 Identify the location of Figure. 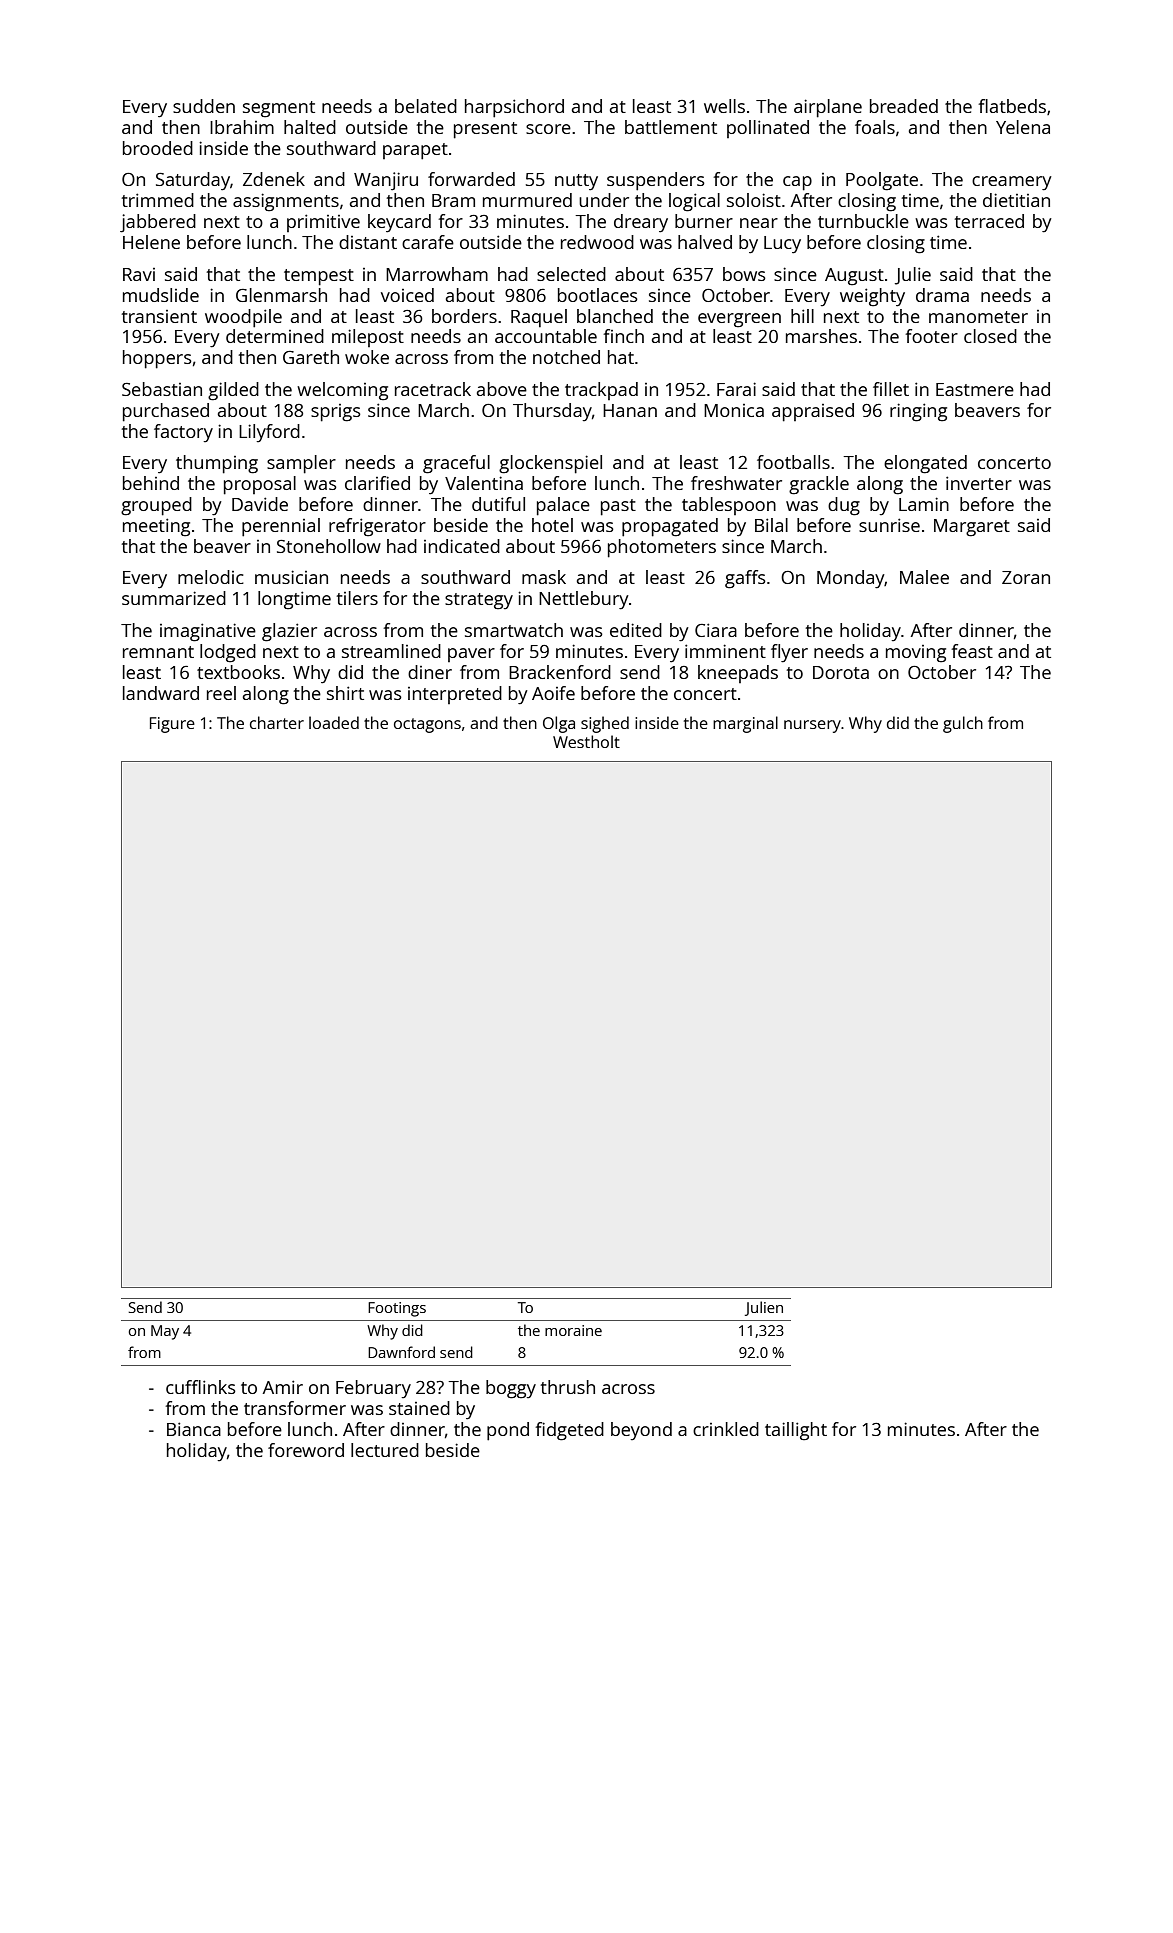
(172, 725).
